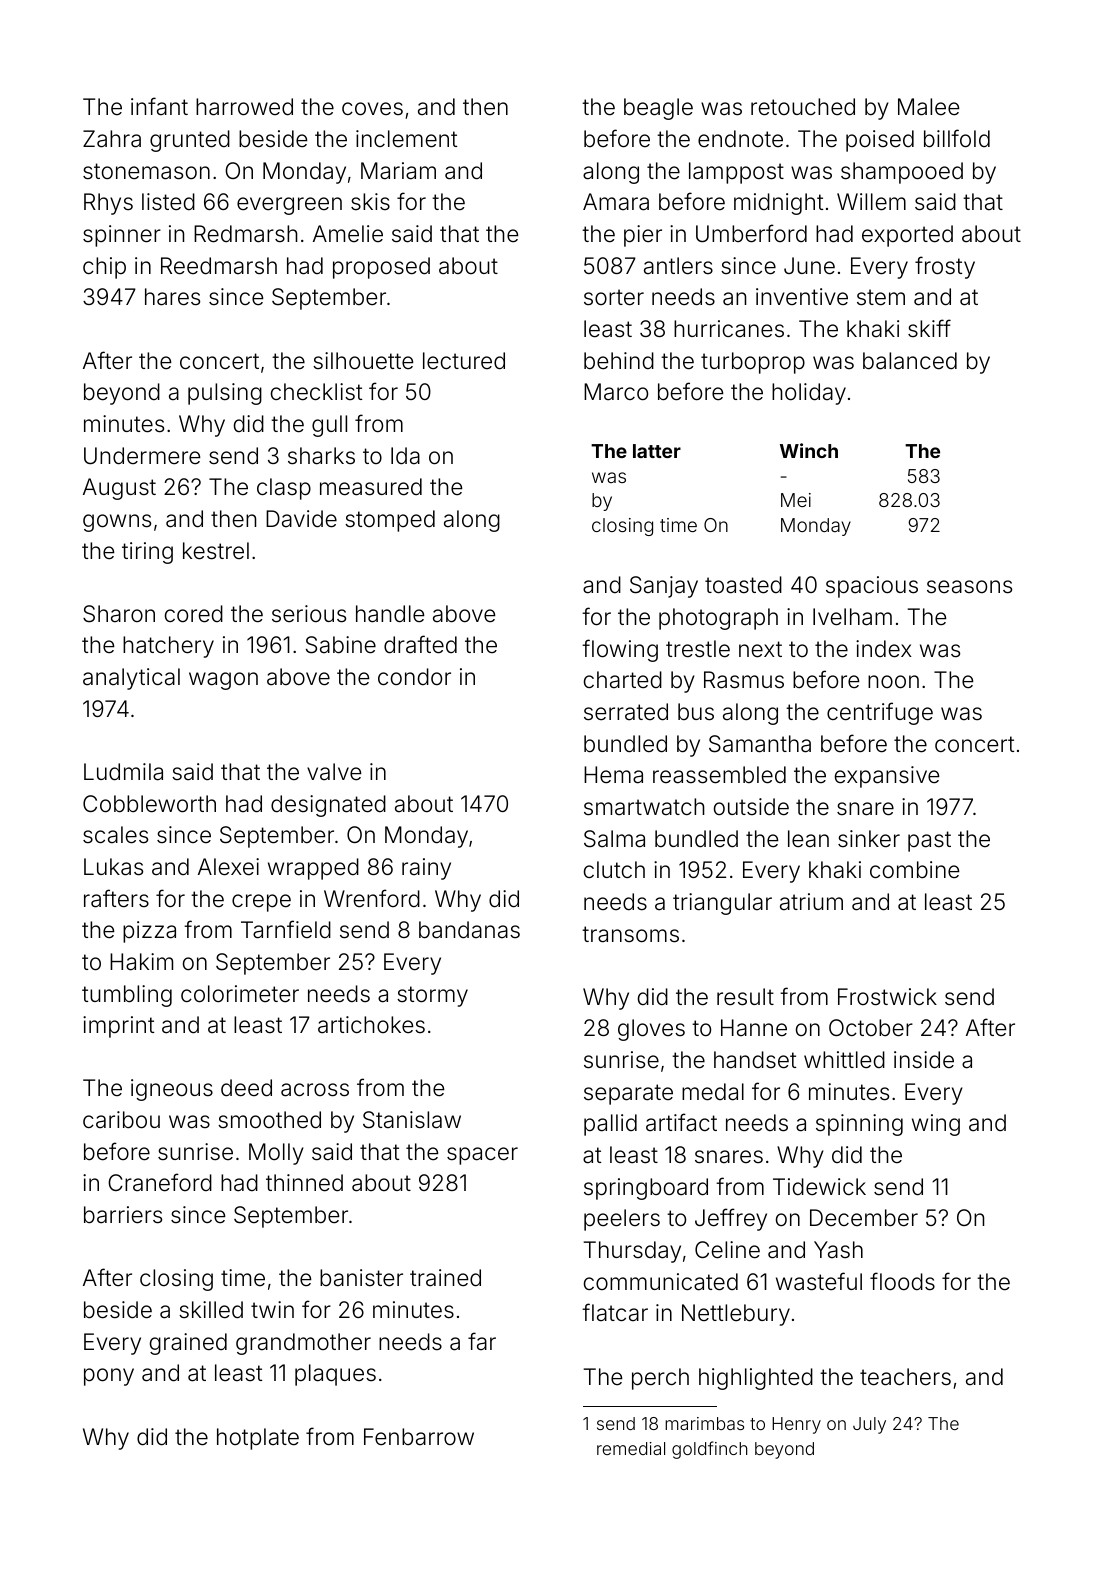 The width and height of the image is (1108, 1574). What do you see at coordinates (412, 1120) in the image?
I see `Stanislaw` at bounding box center [412, 1120].
